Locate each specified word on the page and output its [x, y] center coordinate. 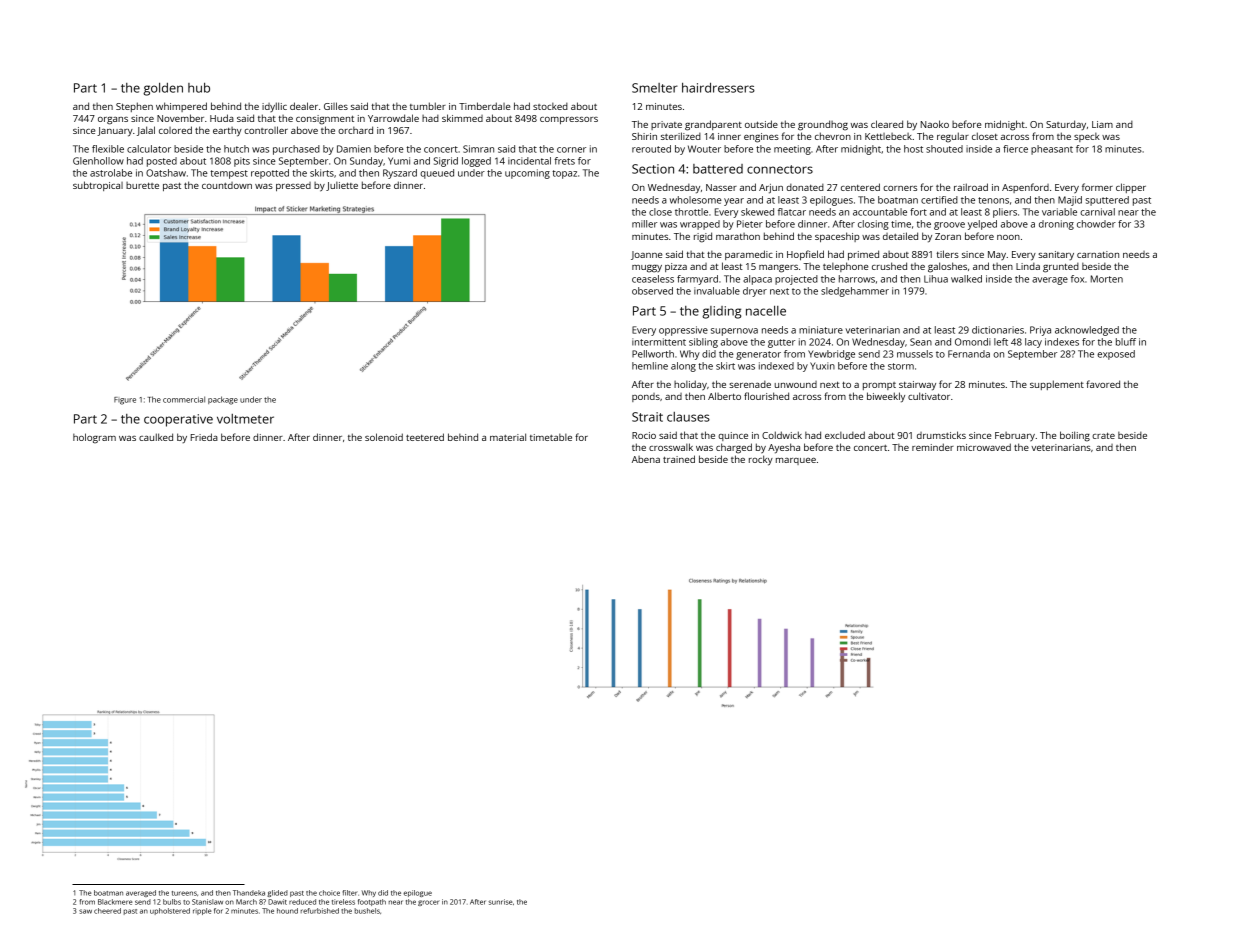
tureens [184, 893]
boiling [1075, 436]
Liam [1102, 124]
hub [199, 88]
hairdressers [718, 88]
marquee [796, 461]
